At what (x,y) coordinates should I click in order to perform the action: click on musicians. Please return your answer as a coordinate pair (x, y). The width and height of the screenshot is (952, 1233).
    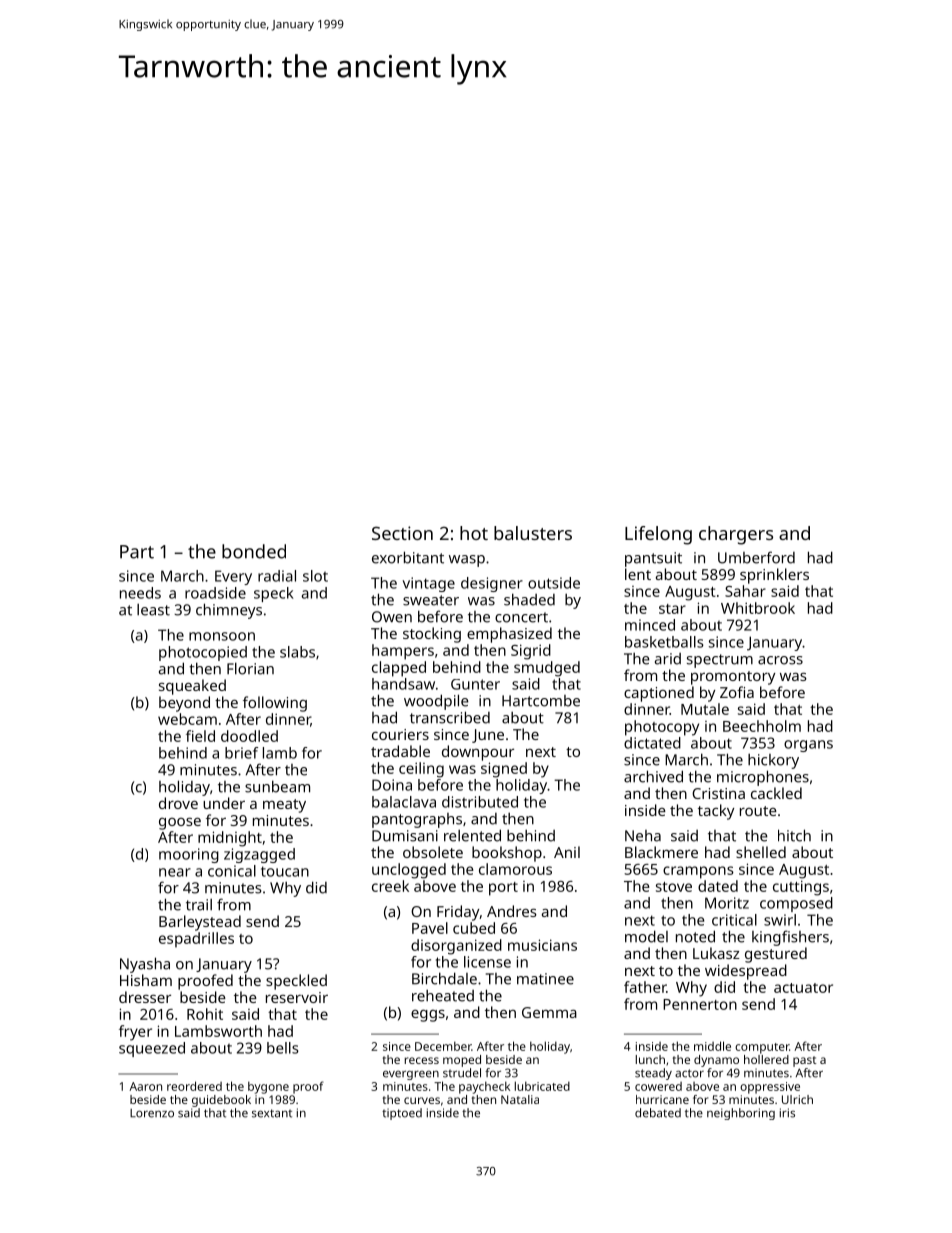
    Looking at the image, I should click on (542, 945).
